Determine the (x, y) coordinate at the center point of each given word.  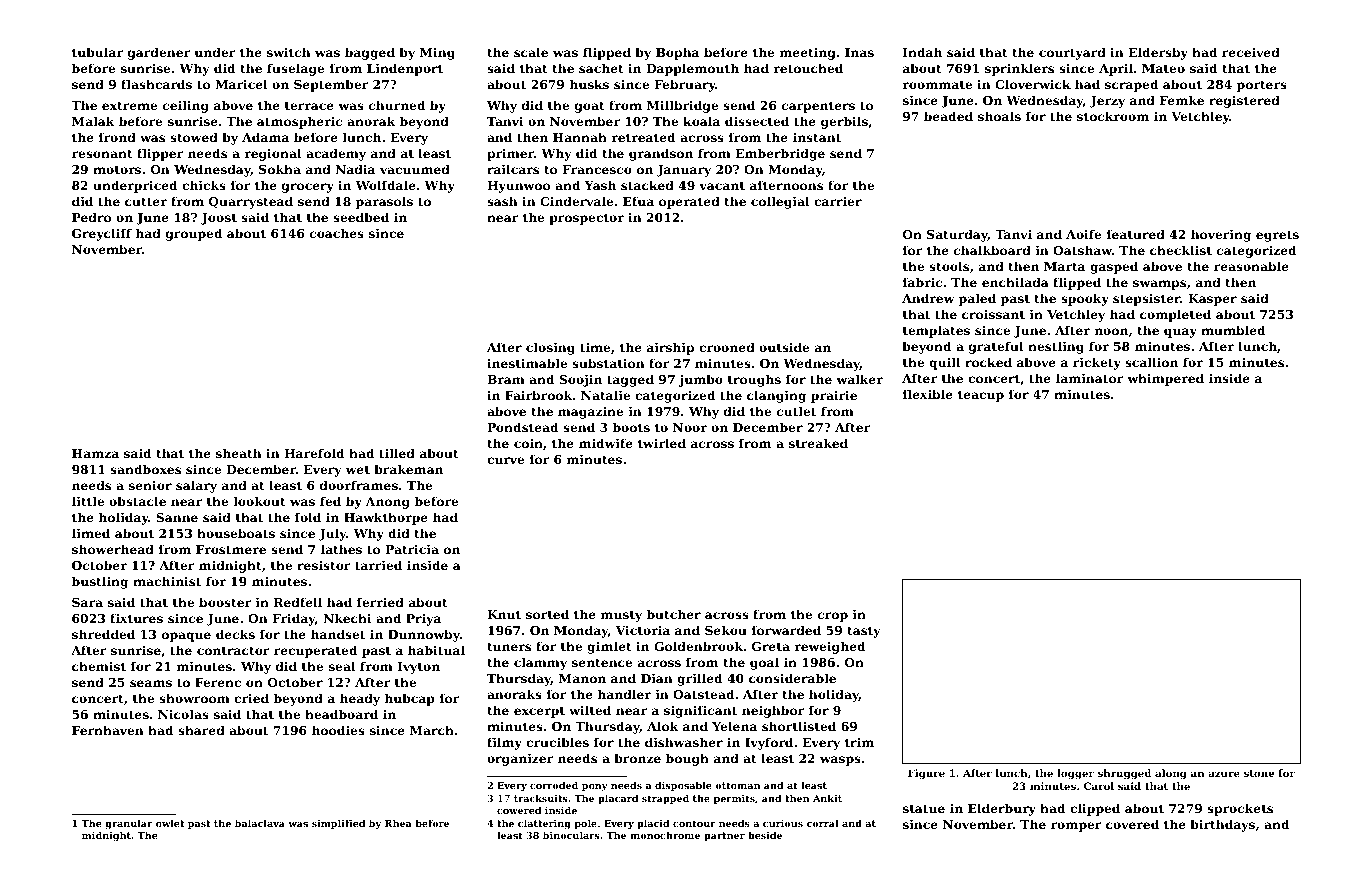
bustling (100, 582)
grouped (194, 234)
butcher (674, 614)
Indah (922, 52)
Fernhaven (108, 730)
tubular (97, 52)
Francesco (597, 169)
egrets (1277, 236)
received (1251, 52)
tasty (864, 632)
